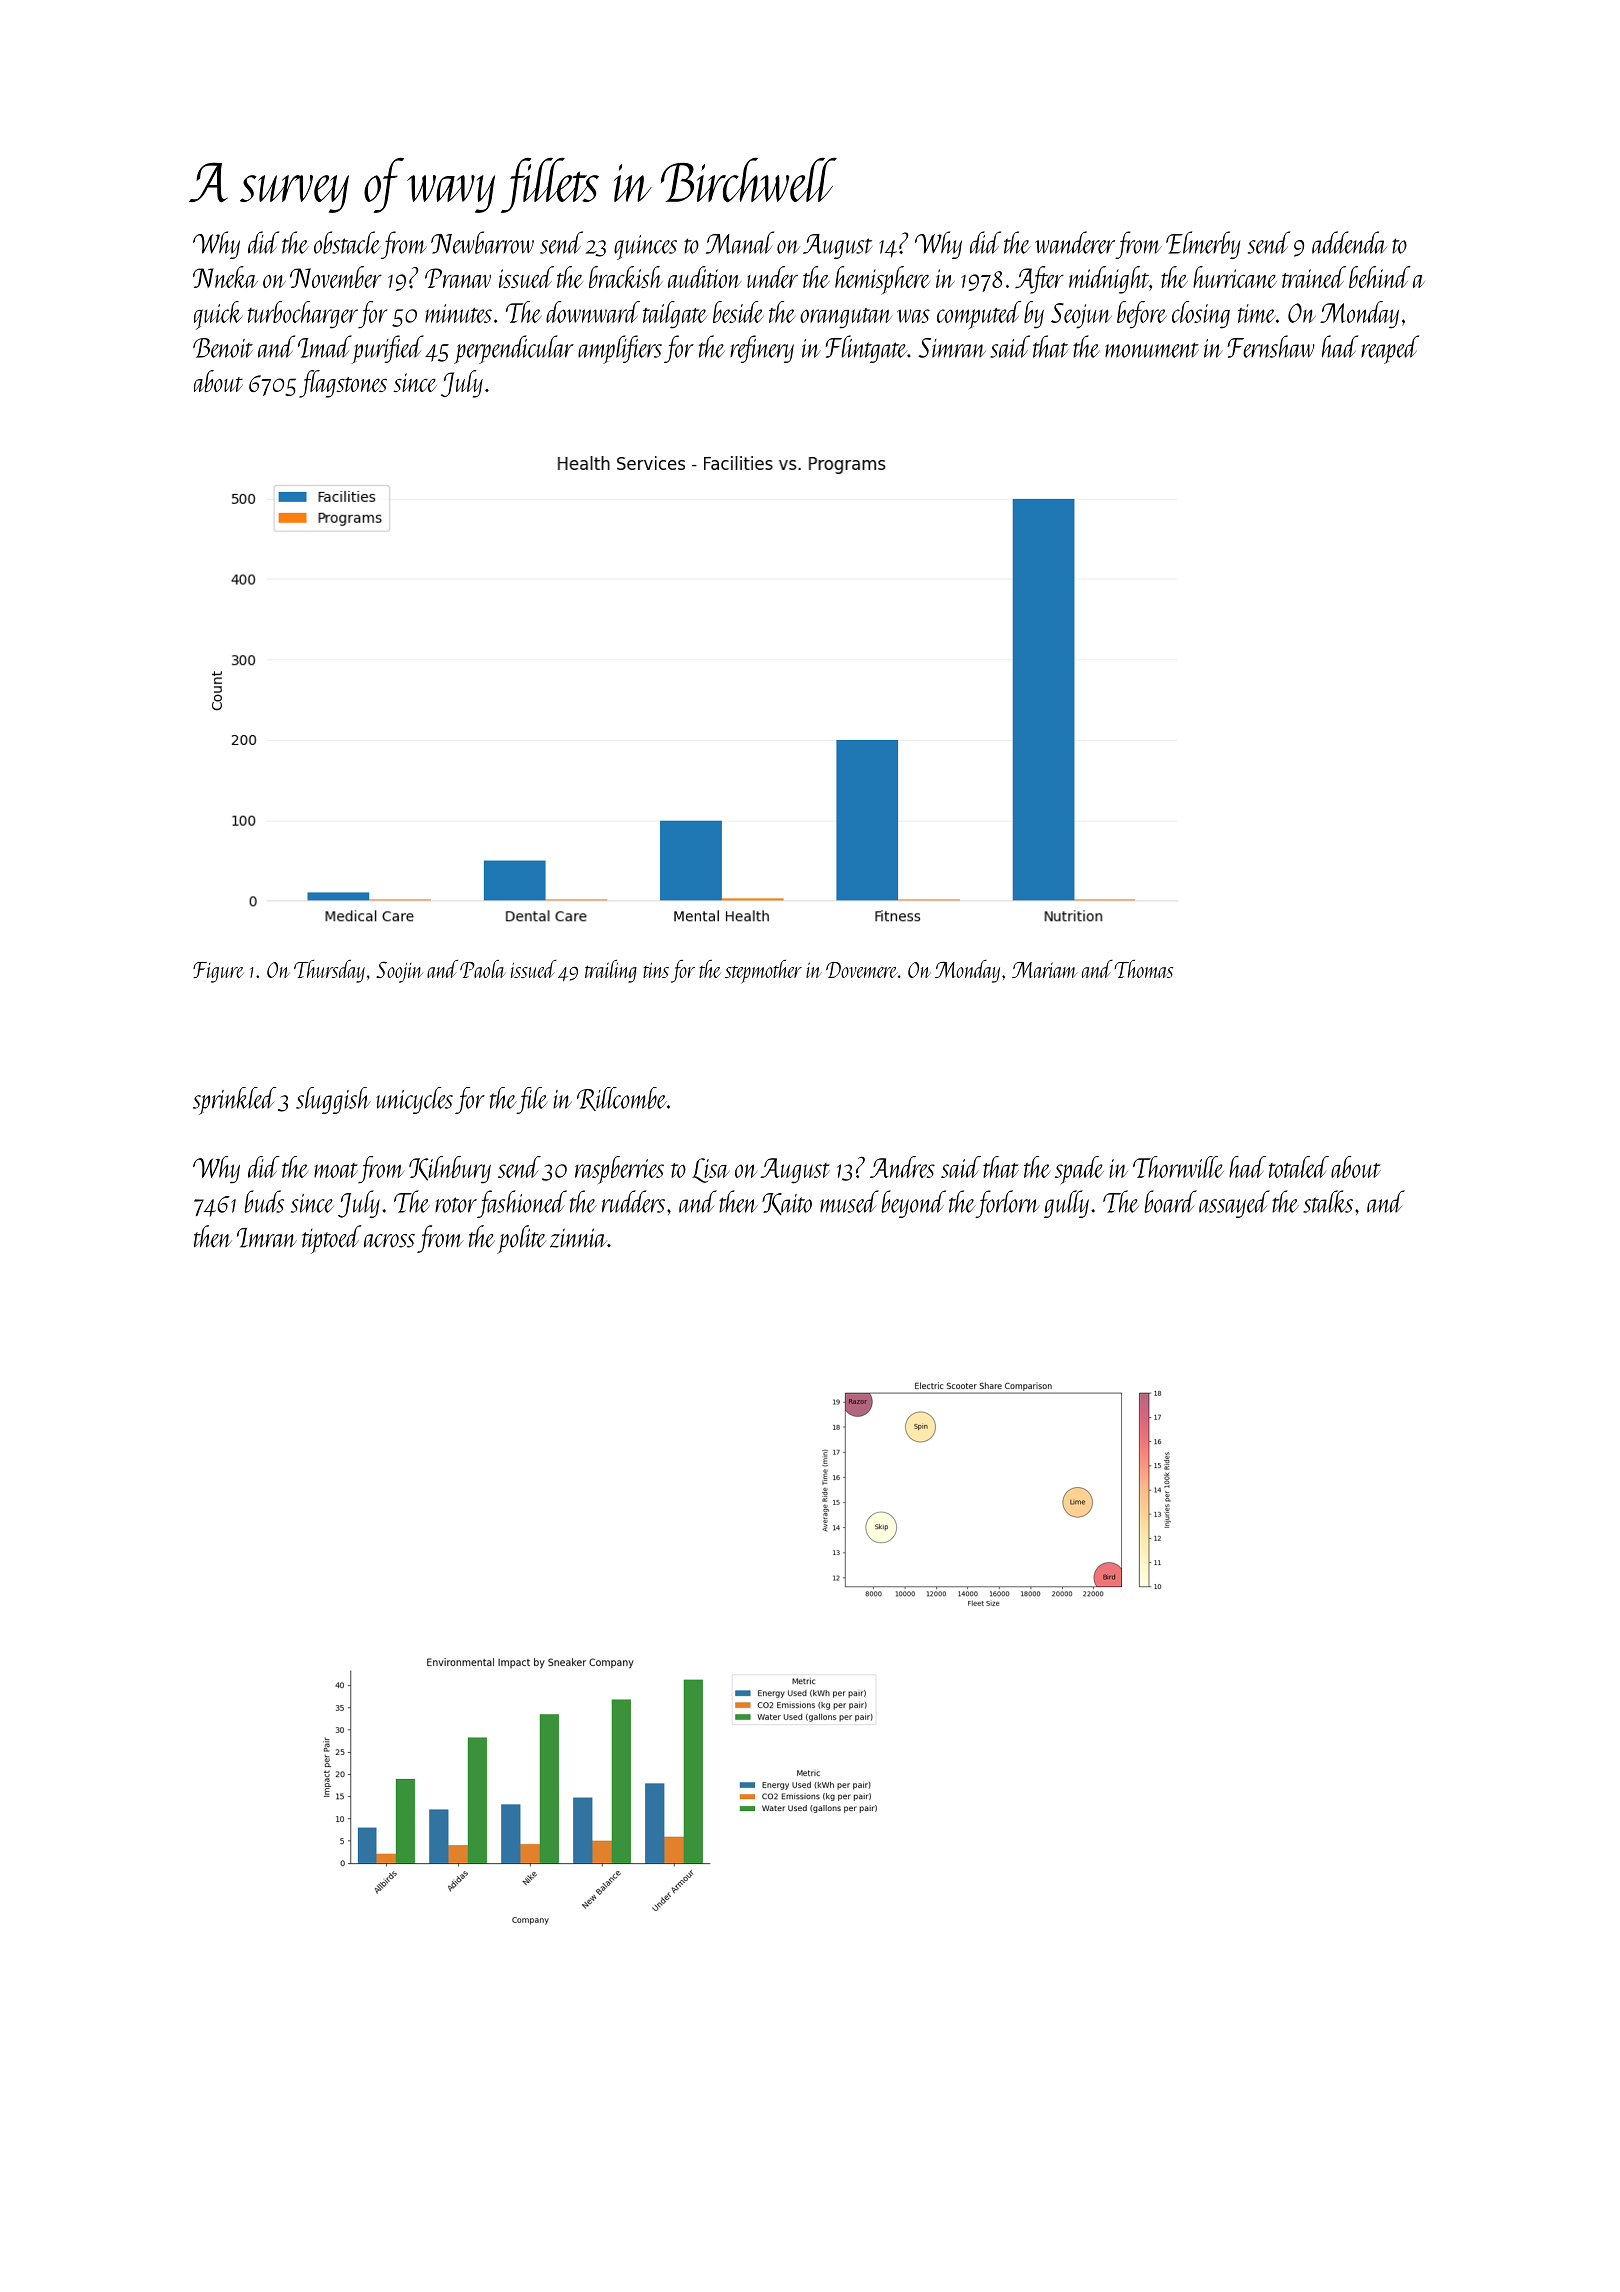 The width and height of the screenshot is (1620, 2292). I want to click on Fernshaw, so click(1271, 346).
